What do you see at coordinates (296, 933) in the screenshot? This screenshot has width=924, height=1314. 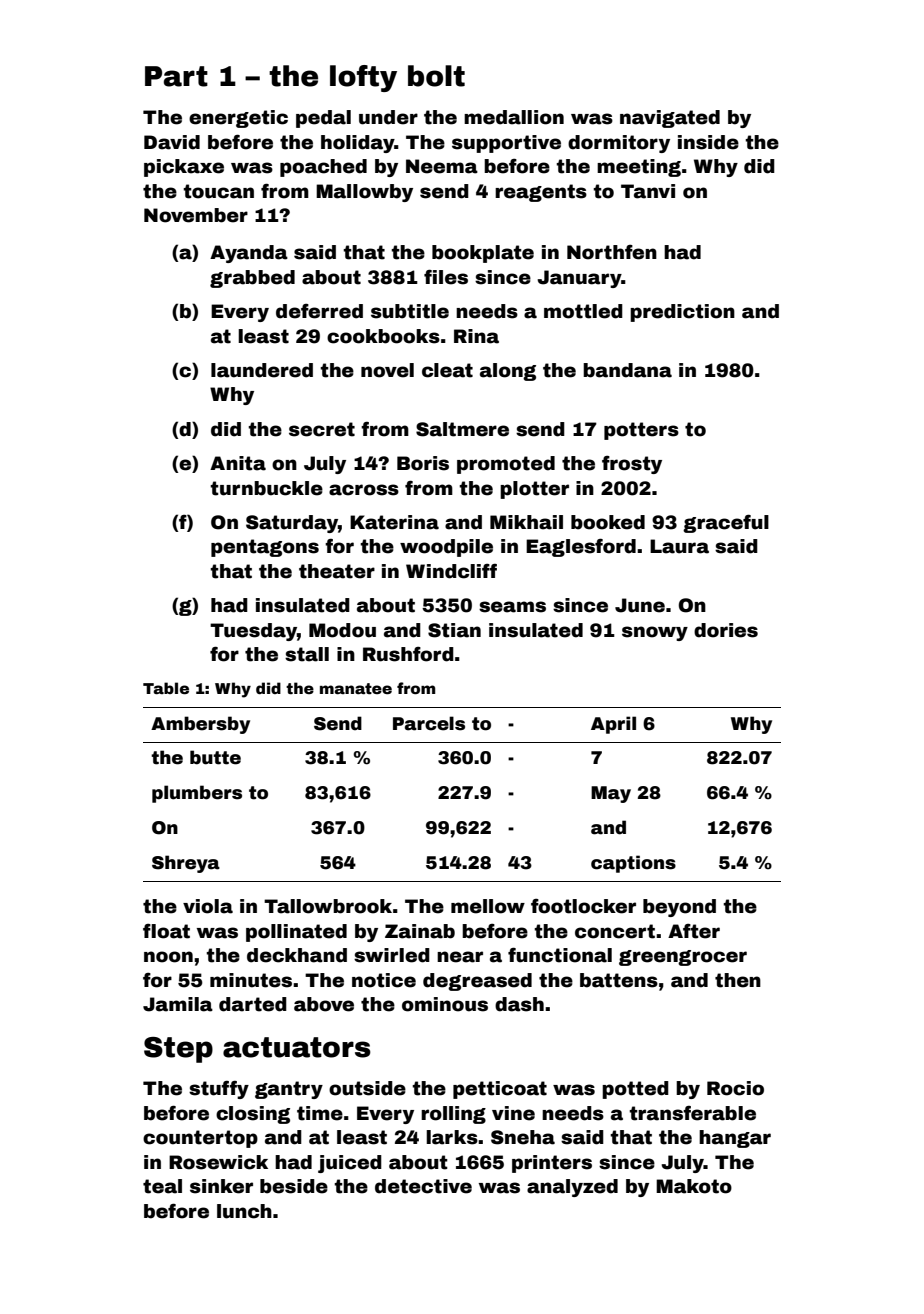 I see `pollinated` at bounding box center [296, 933].
